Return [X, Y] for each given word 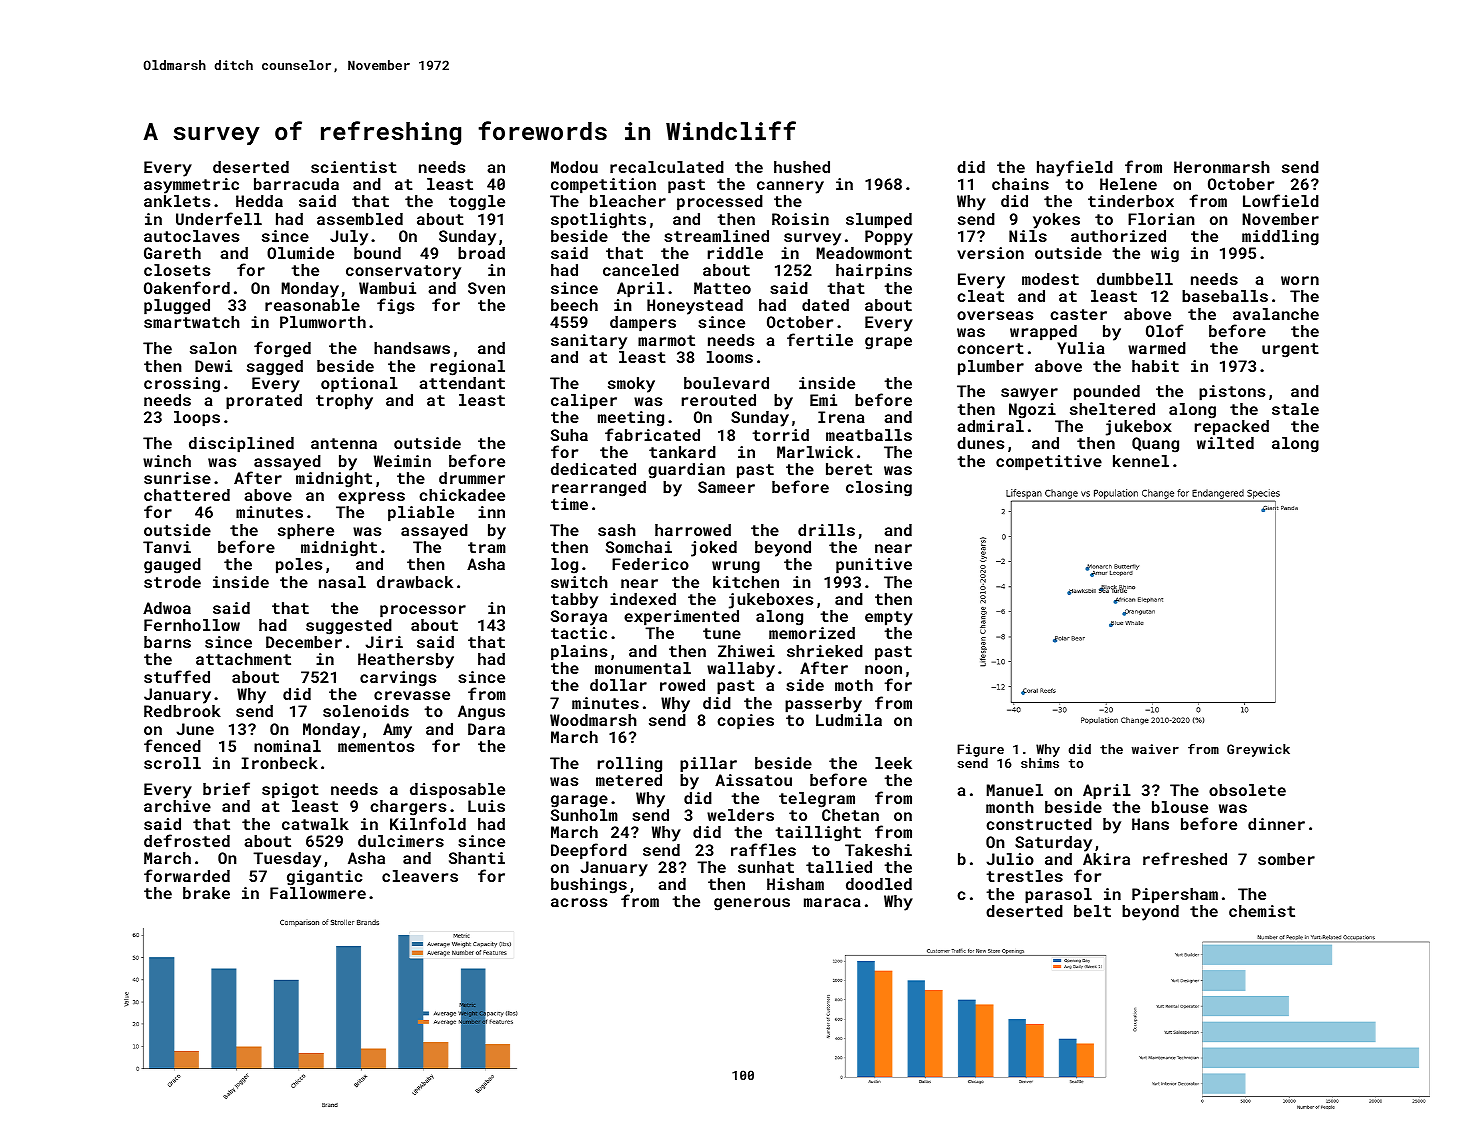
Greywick [1258, 750]
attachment [243, 659]
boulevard [726, 383]
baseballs [1225, 296]
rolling [630, 765]
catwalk [315, 824]
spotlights [598, 221]
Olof [1165, 330]
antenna [344, 443]
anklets [177, 201]
